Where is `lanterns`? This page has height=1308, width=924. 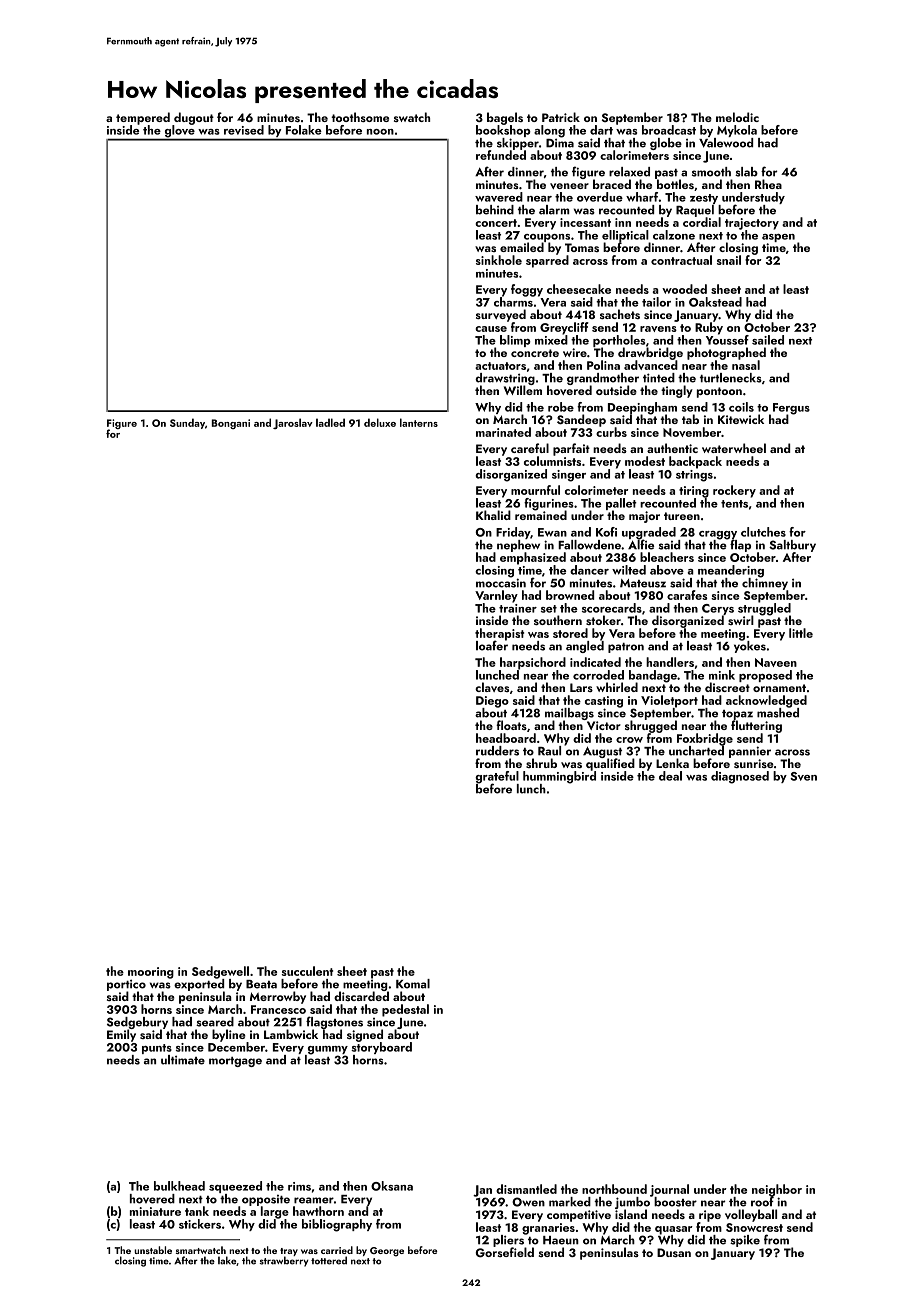 lanterns is located at coordinates (419, 422).
